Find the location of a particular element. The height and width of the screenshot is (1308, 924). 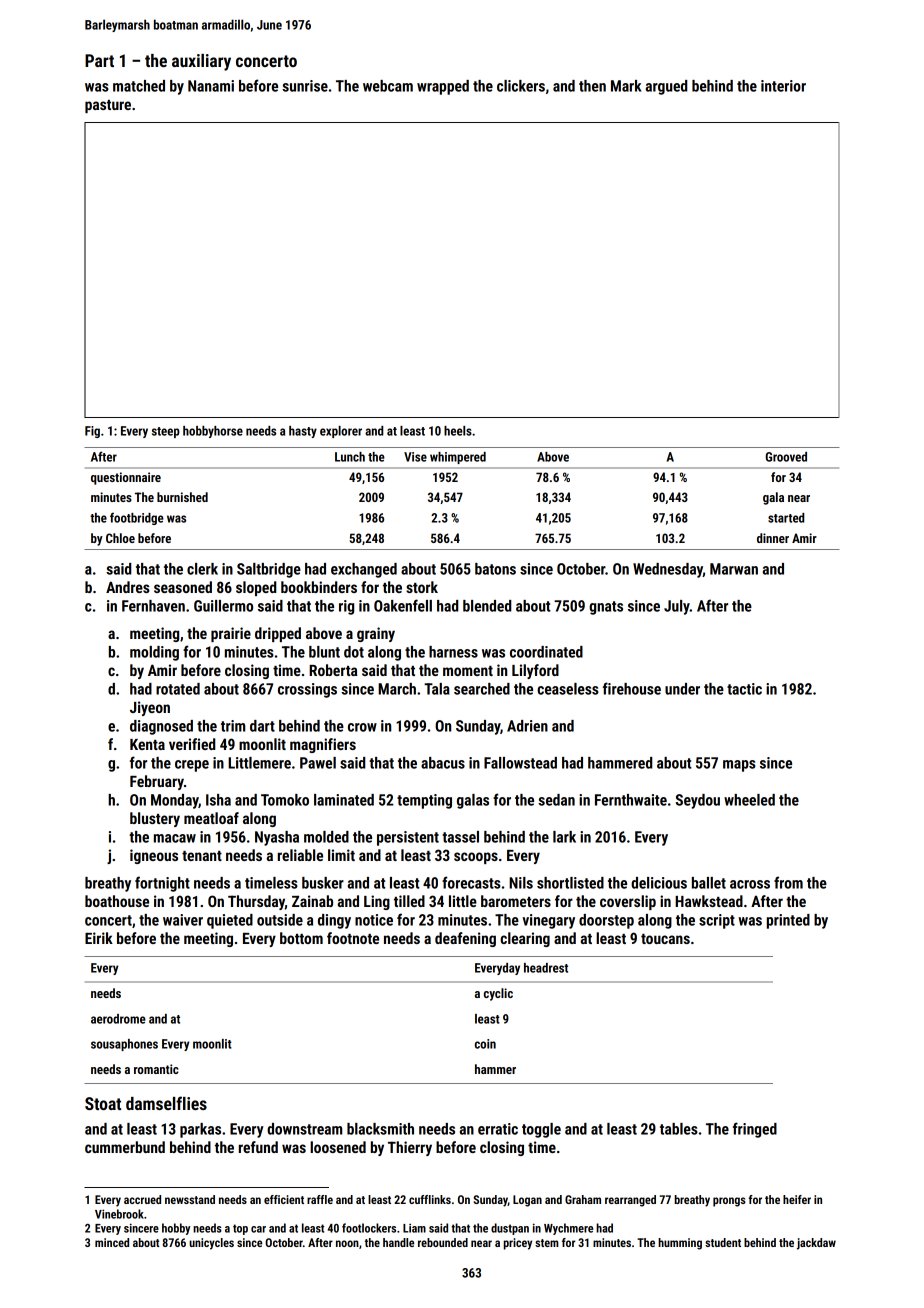

sunrise is located at coordinates (305, 86).
